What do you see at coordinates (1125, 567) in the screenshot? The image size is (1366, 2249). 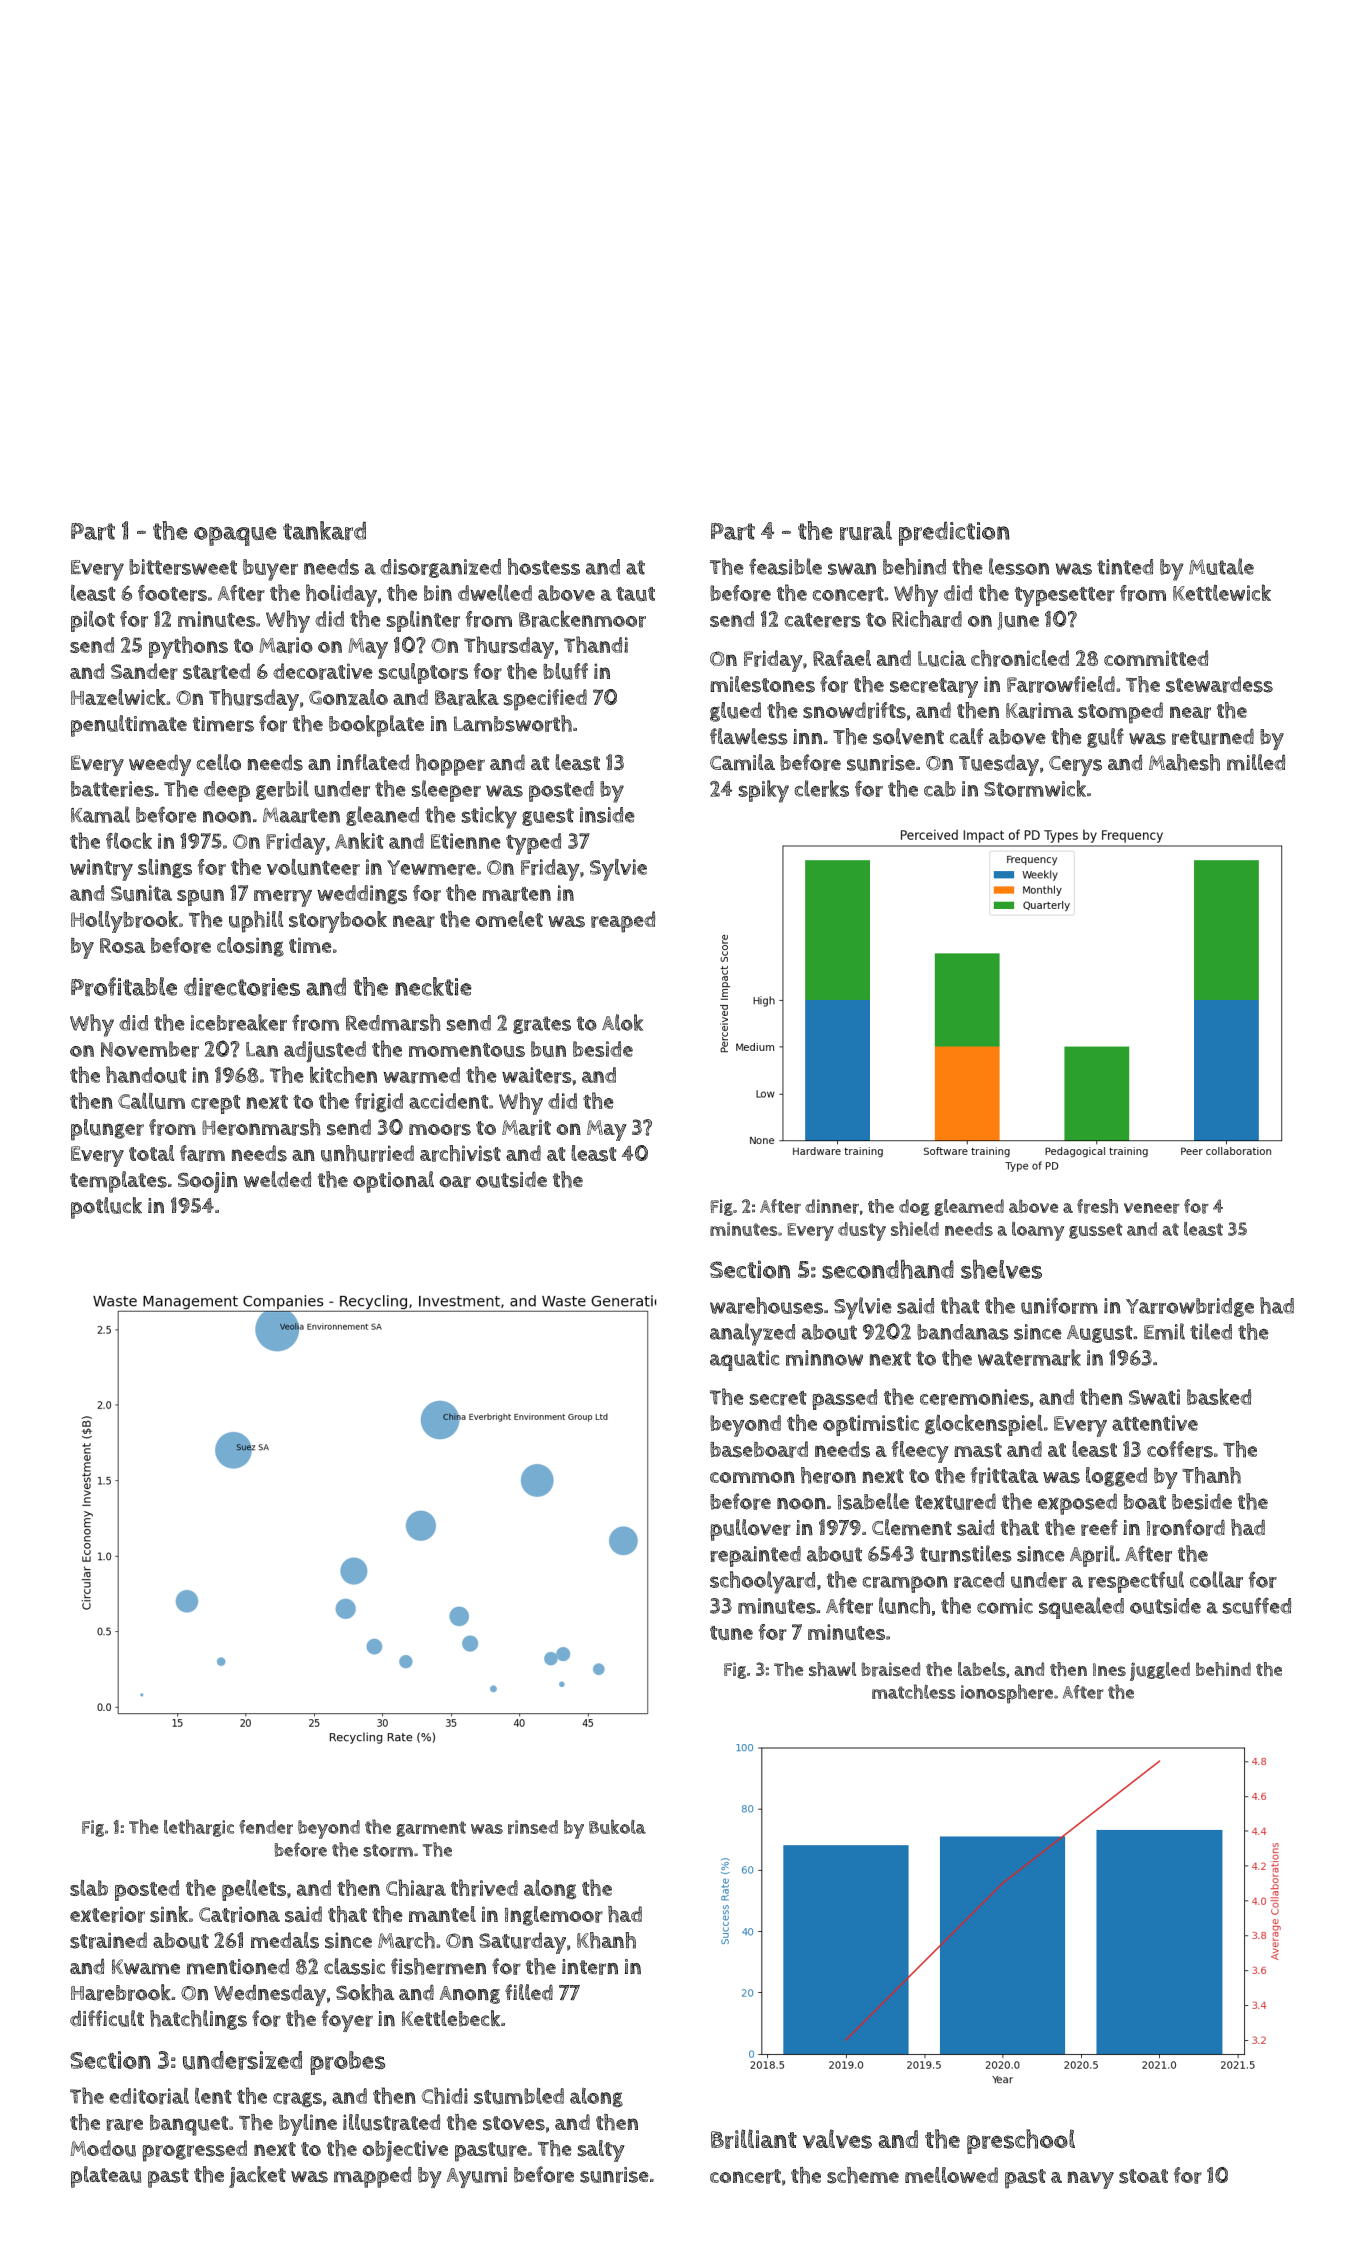 I see `tinted` at bounding box center [1125, 567].
